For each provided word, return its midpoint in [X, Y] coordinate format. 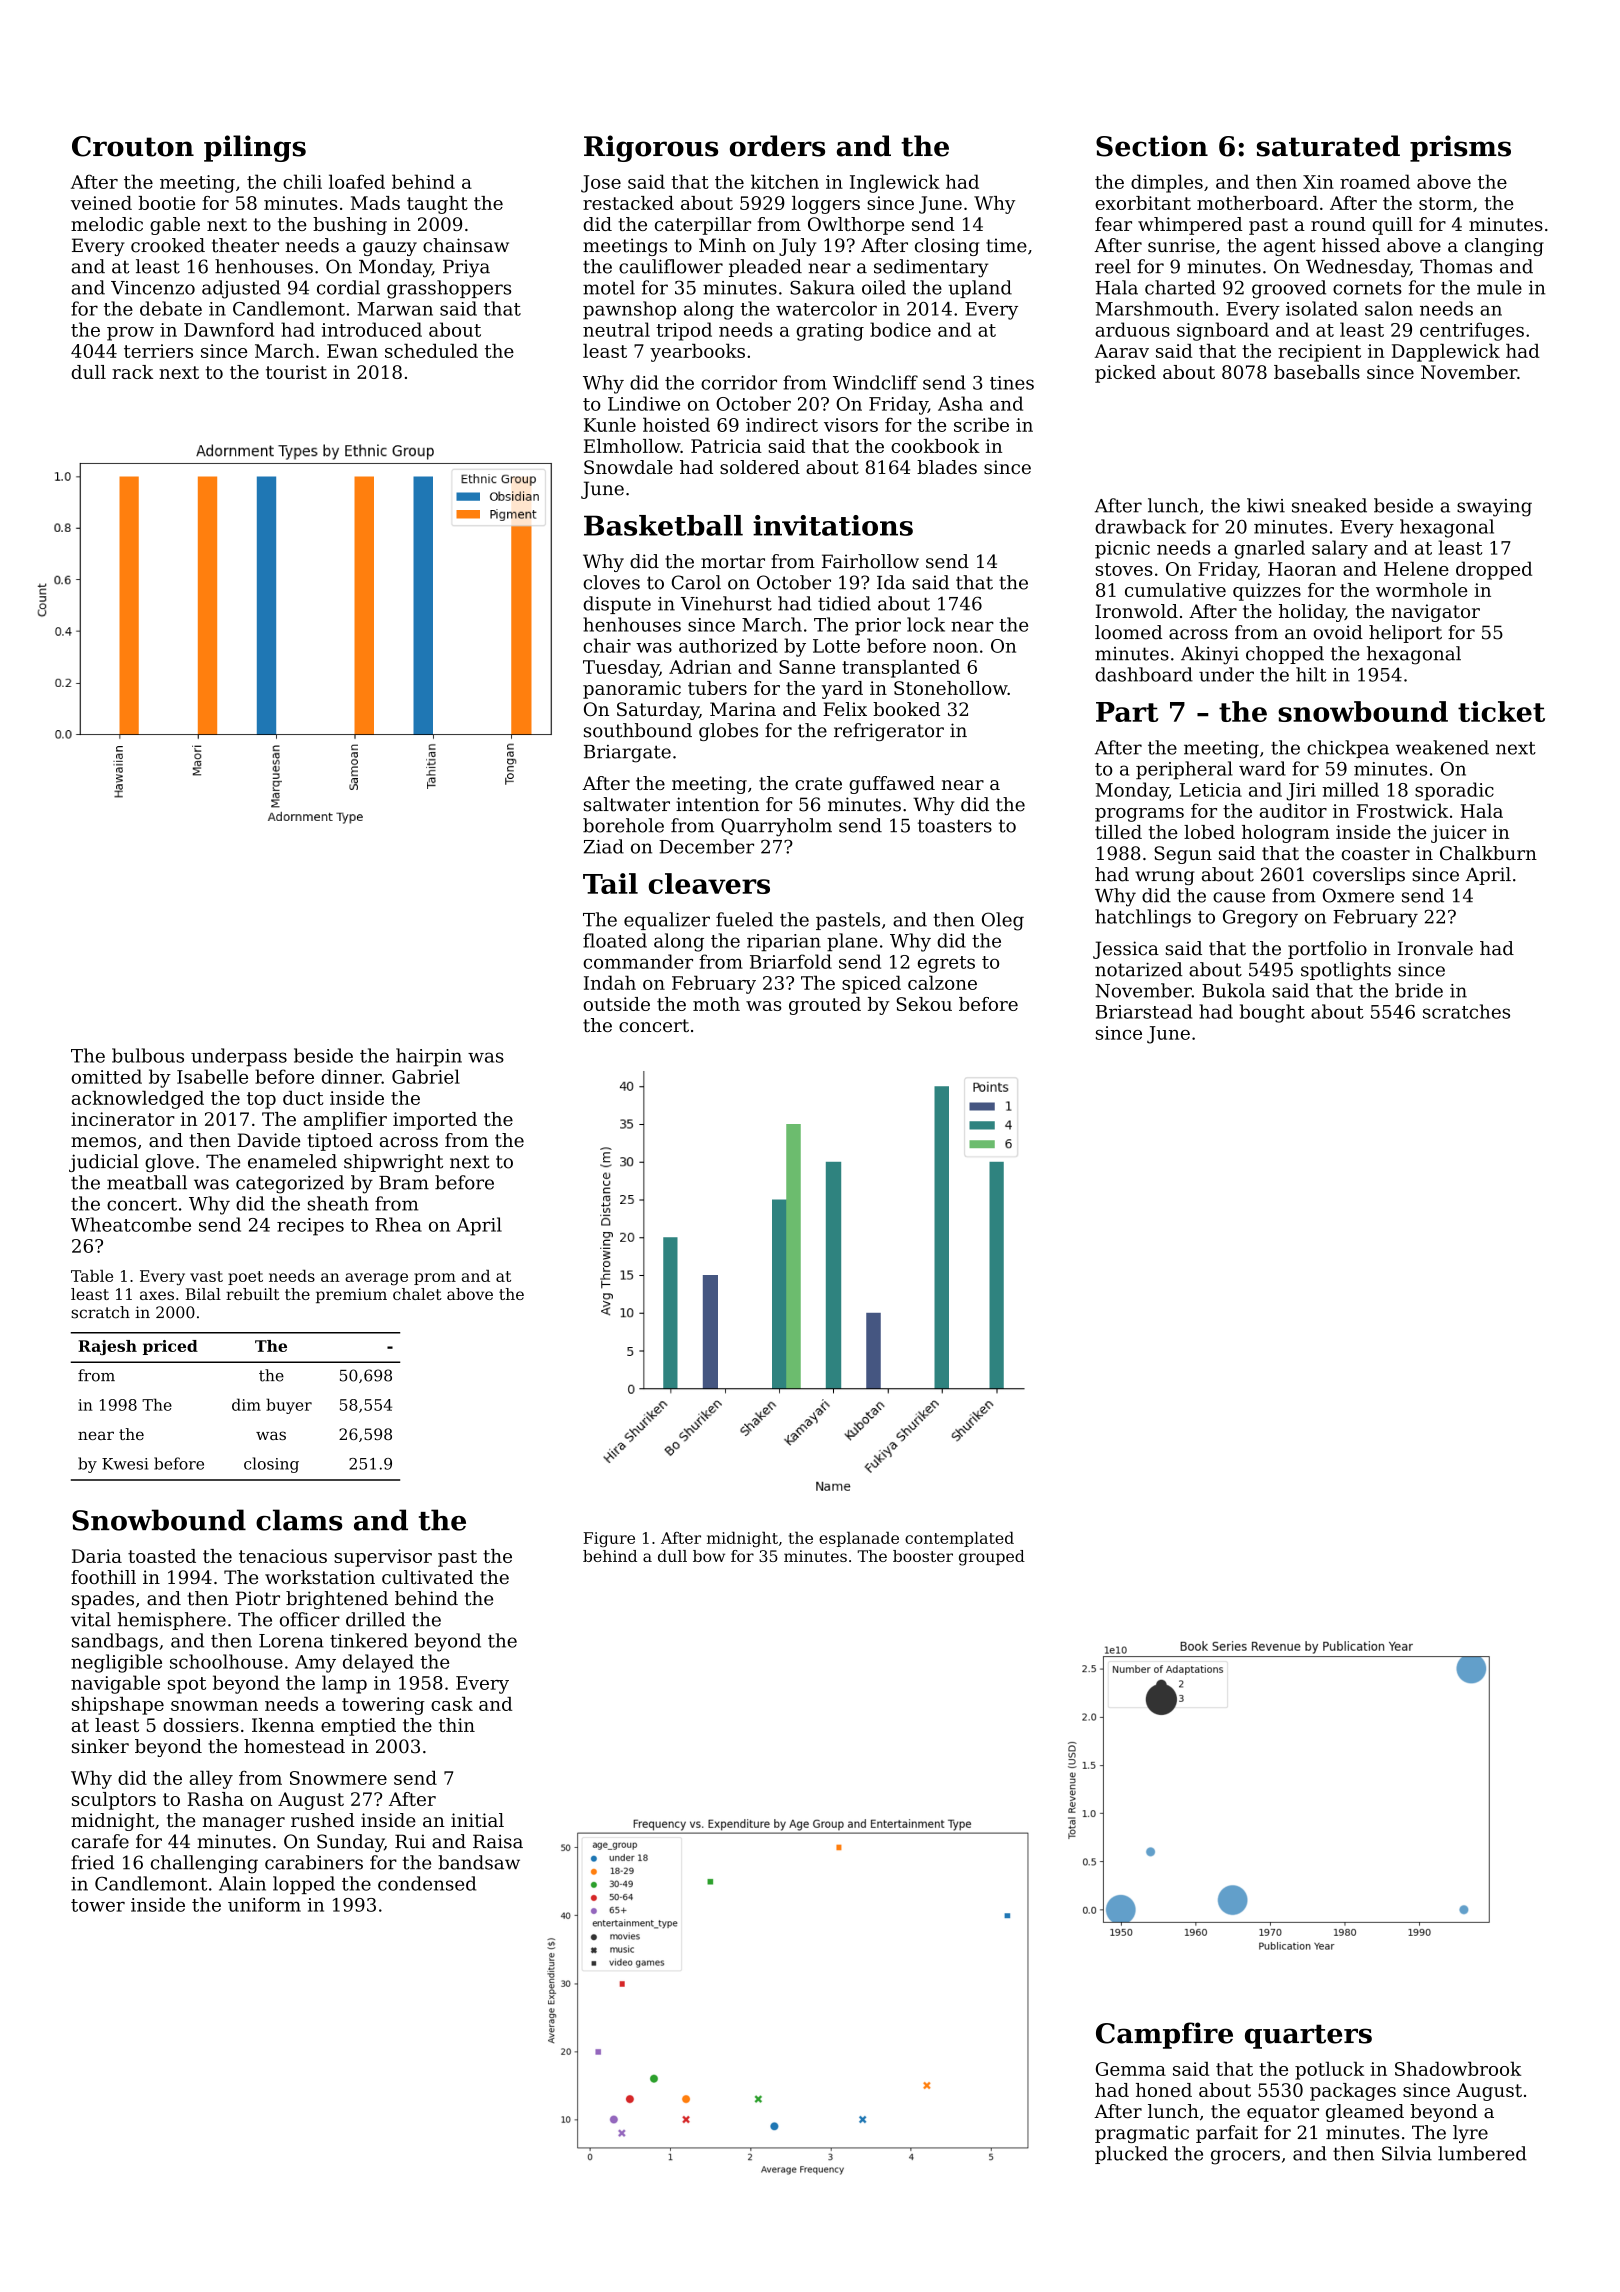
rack [132, 372]
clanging [1504, 247]
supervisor [383, 1558]
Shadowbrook [1458, 2069]
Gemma [1131, 2069]
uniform [264, 1904]
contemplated [959, 1539]
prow [130, 334]
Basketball [663, 525]
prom [435, 1279]
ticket [1501, 711]
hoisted [676, 424]
